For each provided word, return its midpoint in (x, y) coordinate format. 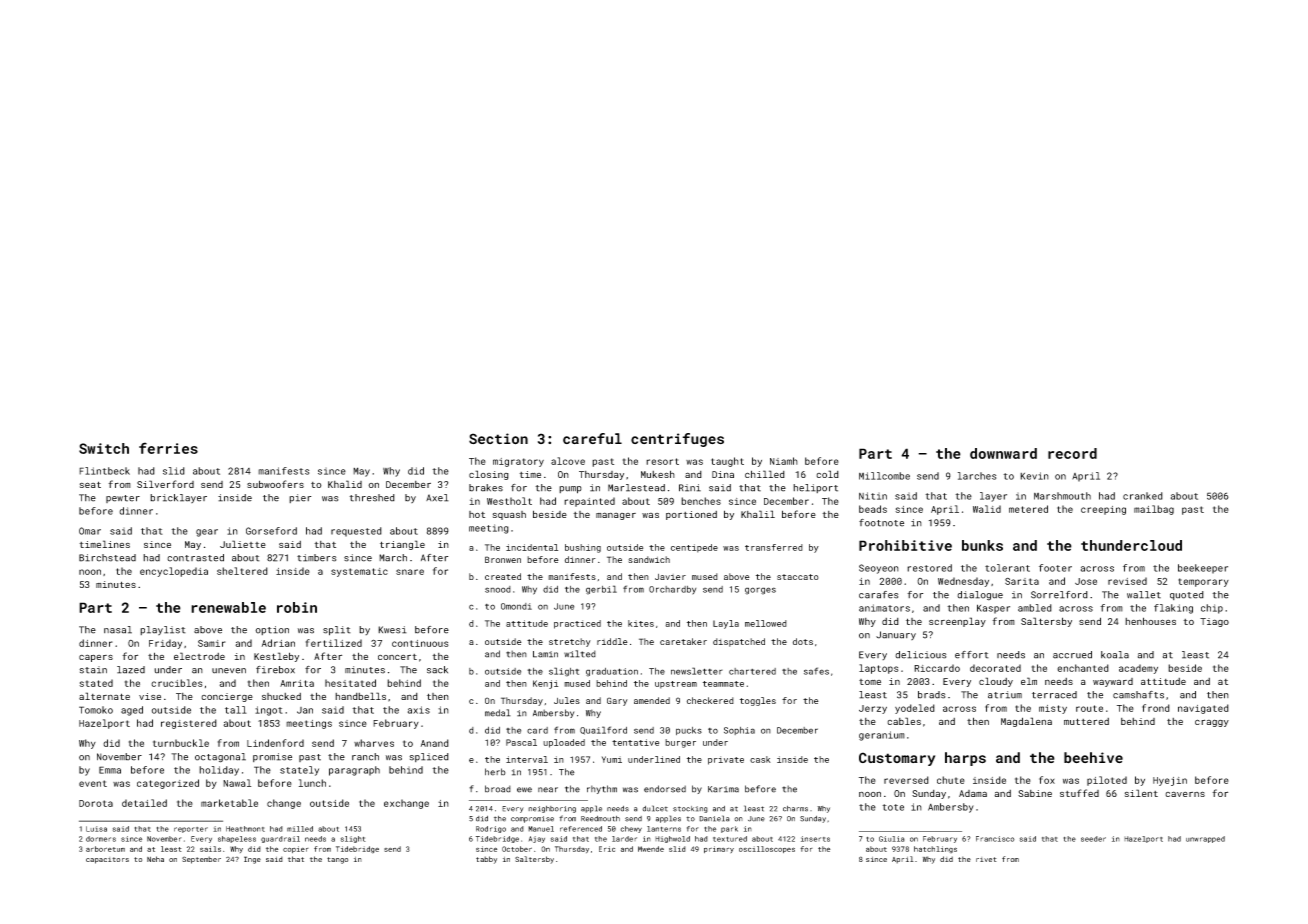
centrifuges (677, 440)
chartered (752, 671)
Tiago (1214, 622)
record (1072, 453)
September (201, 860)
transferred (774, 547)
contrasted (195, 558)
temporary (1203, 582)
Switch (104, 448)
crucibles (177, 683)
